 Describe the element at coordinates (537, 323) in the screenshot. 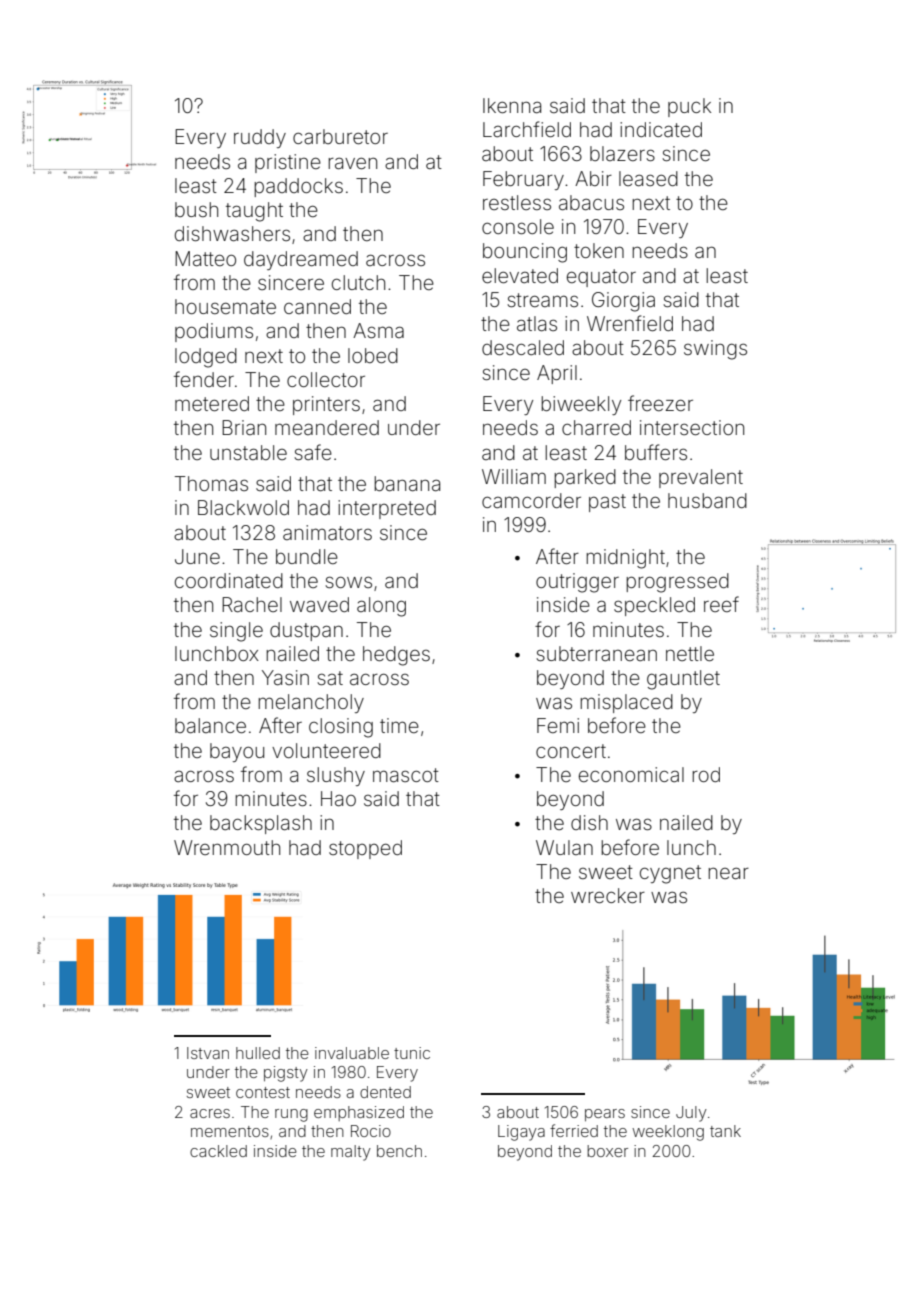

I see `atlas` at that location.
